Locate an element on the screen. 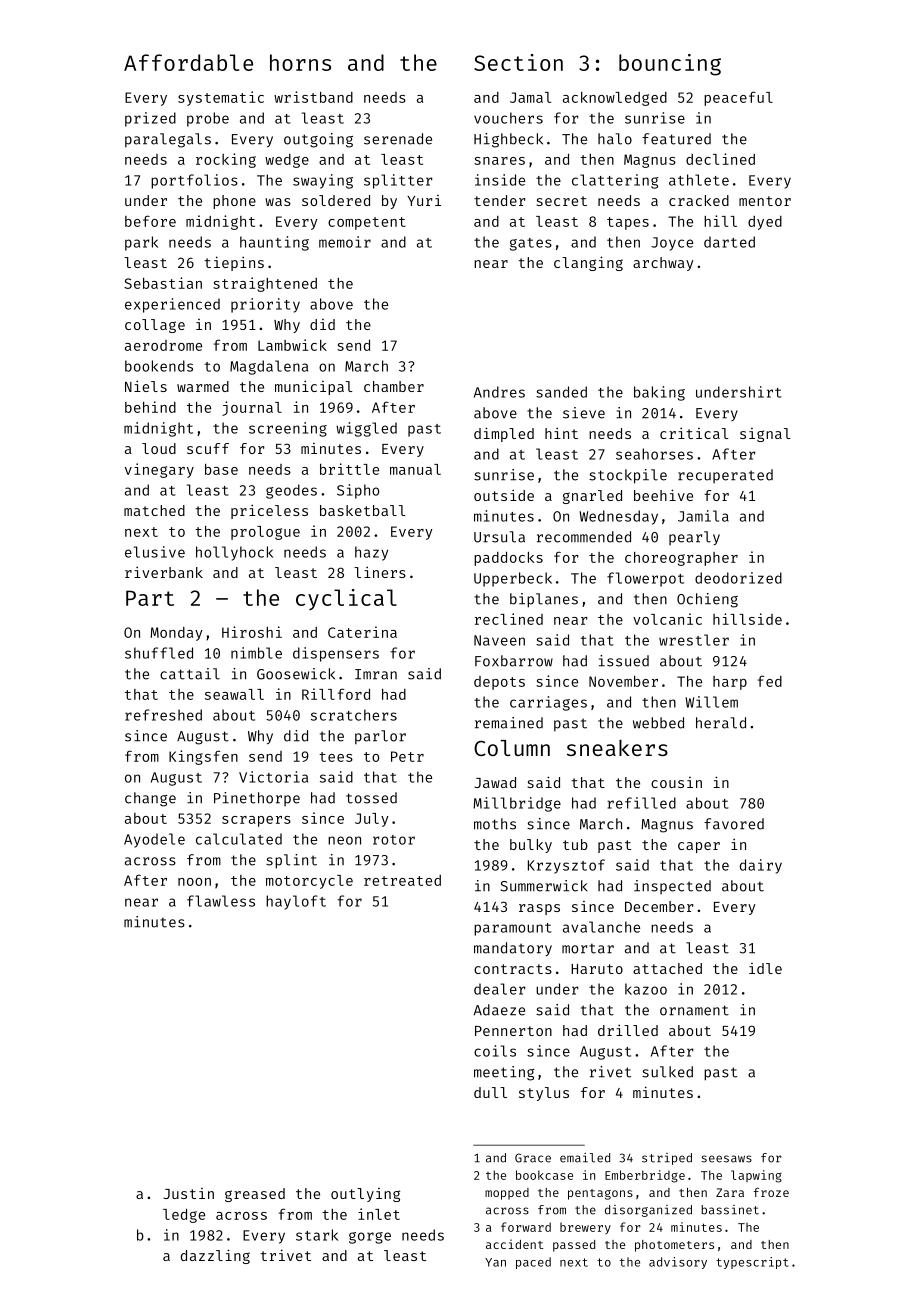  deodorized is located at coordinates (738, 578).
